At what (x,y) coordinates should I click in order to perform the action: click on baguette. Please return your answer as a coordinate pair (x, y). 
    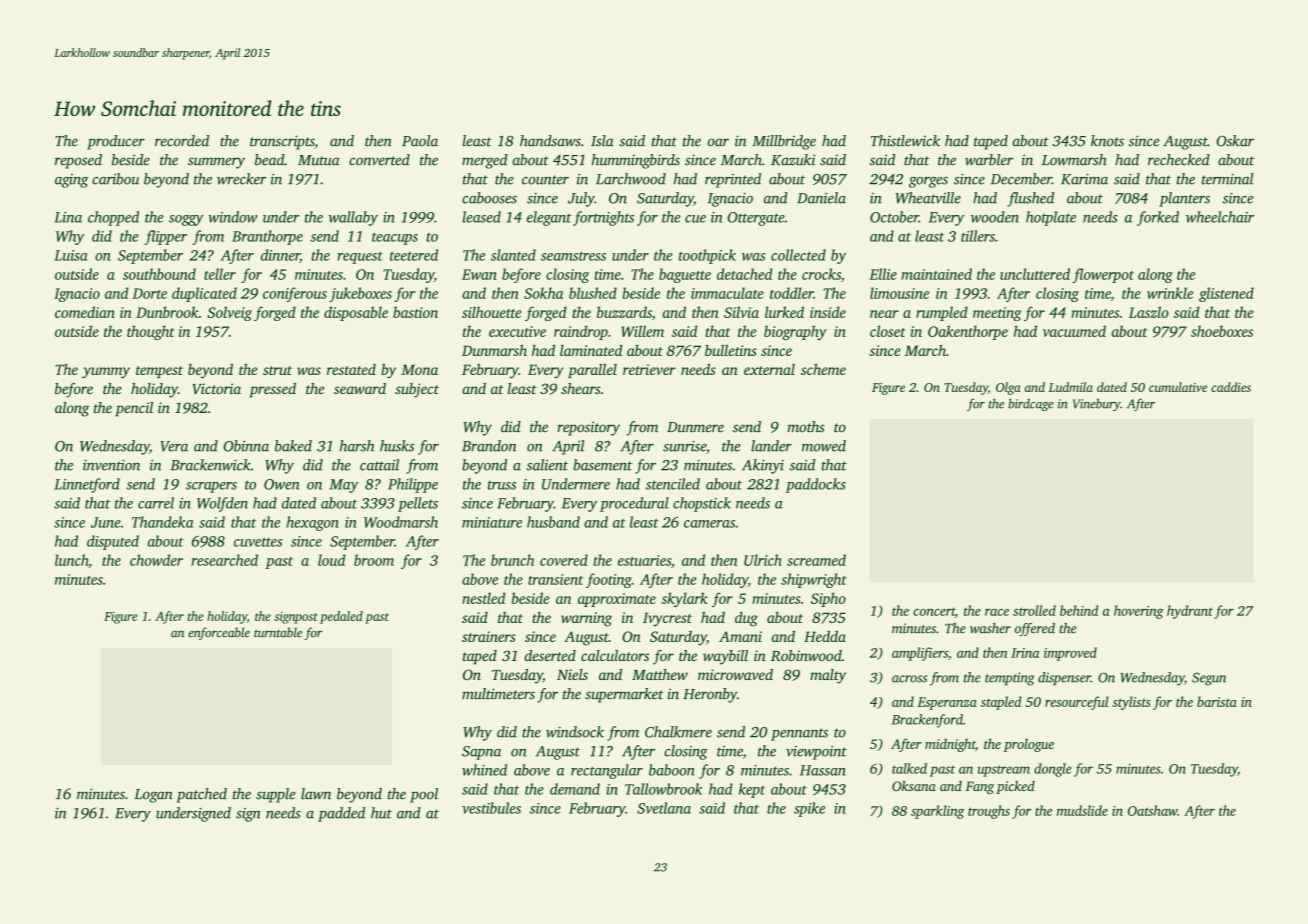
    Looking at the image, I should click on (685, 275).
